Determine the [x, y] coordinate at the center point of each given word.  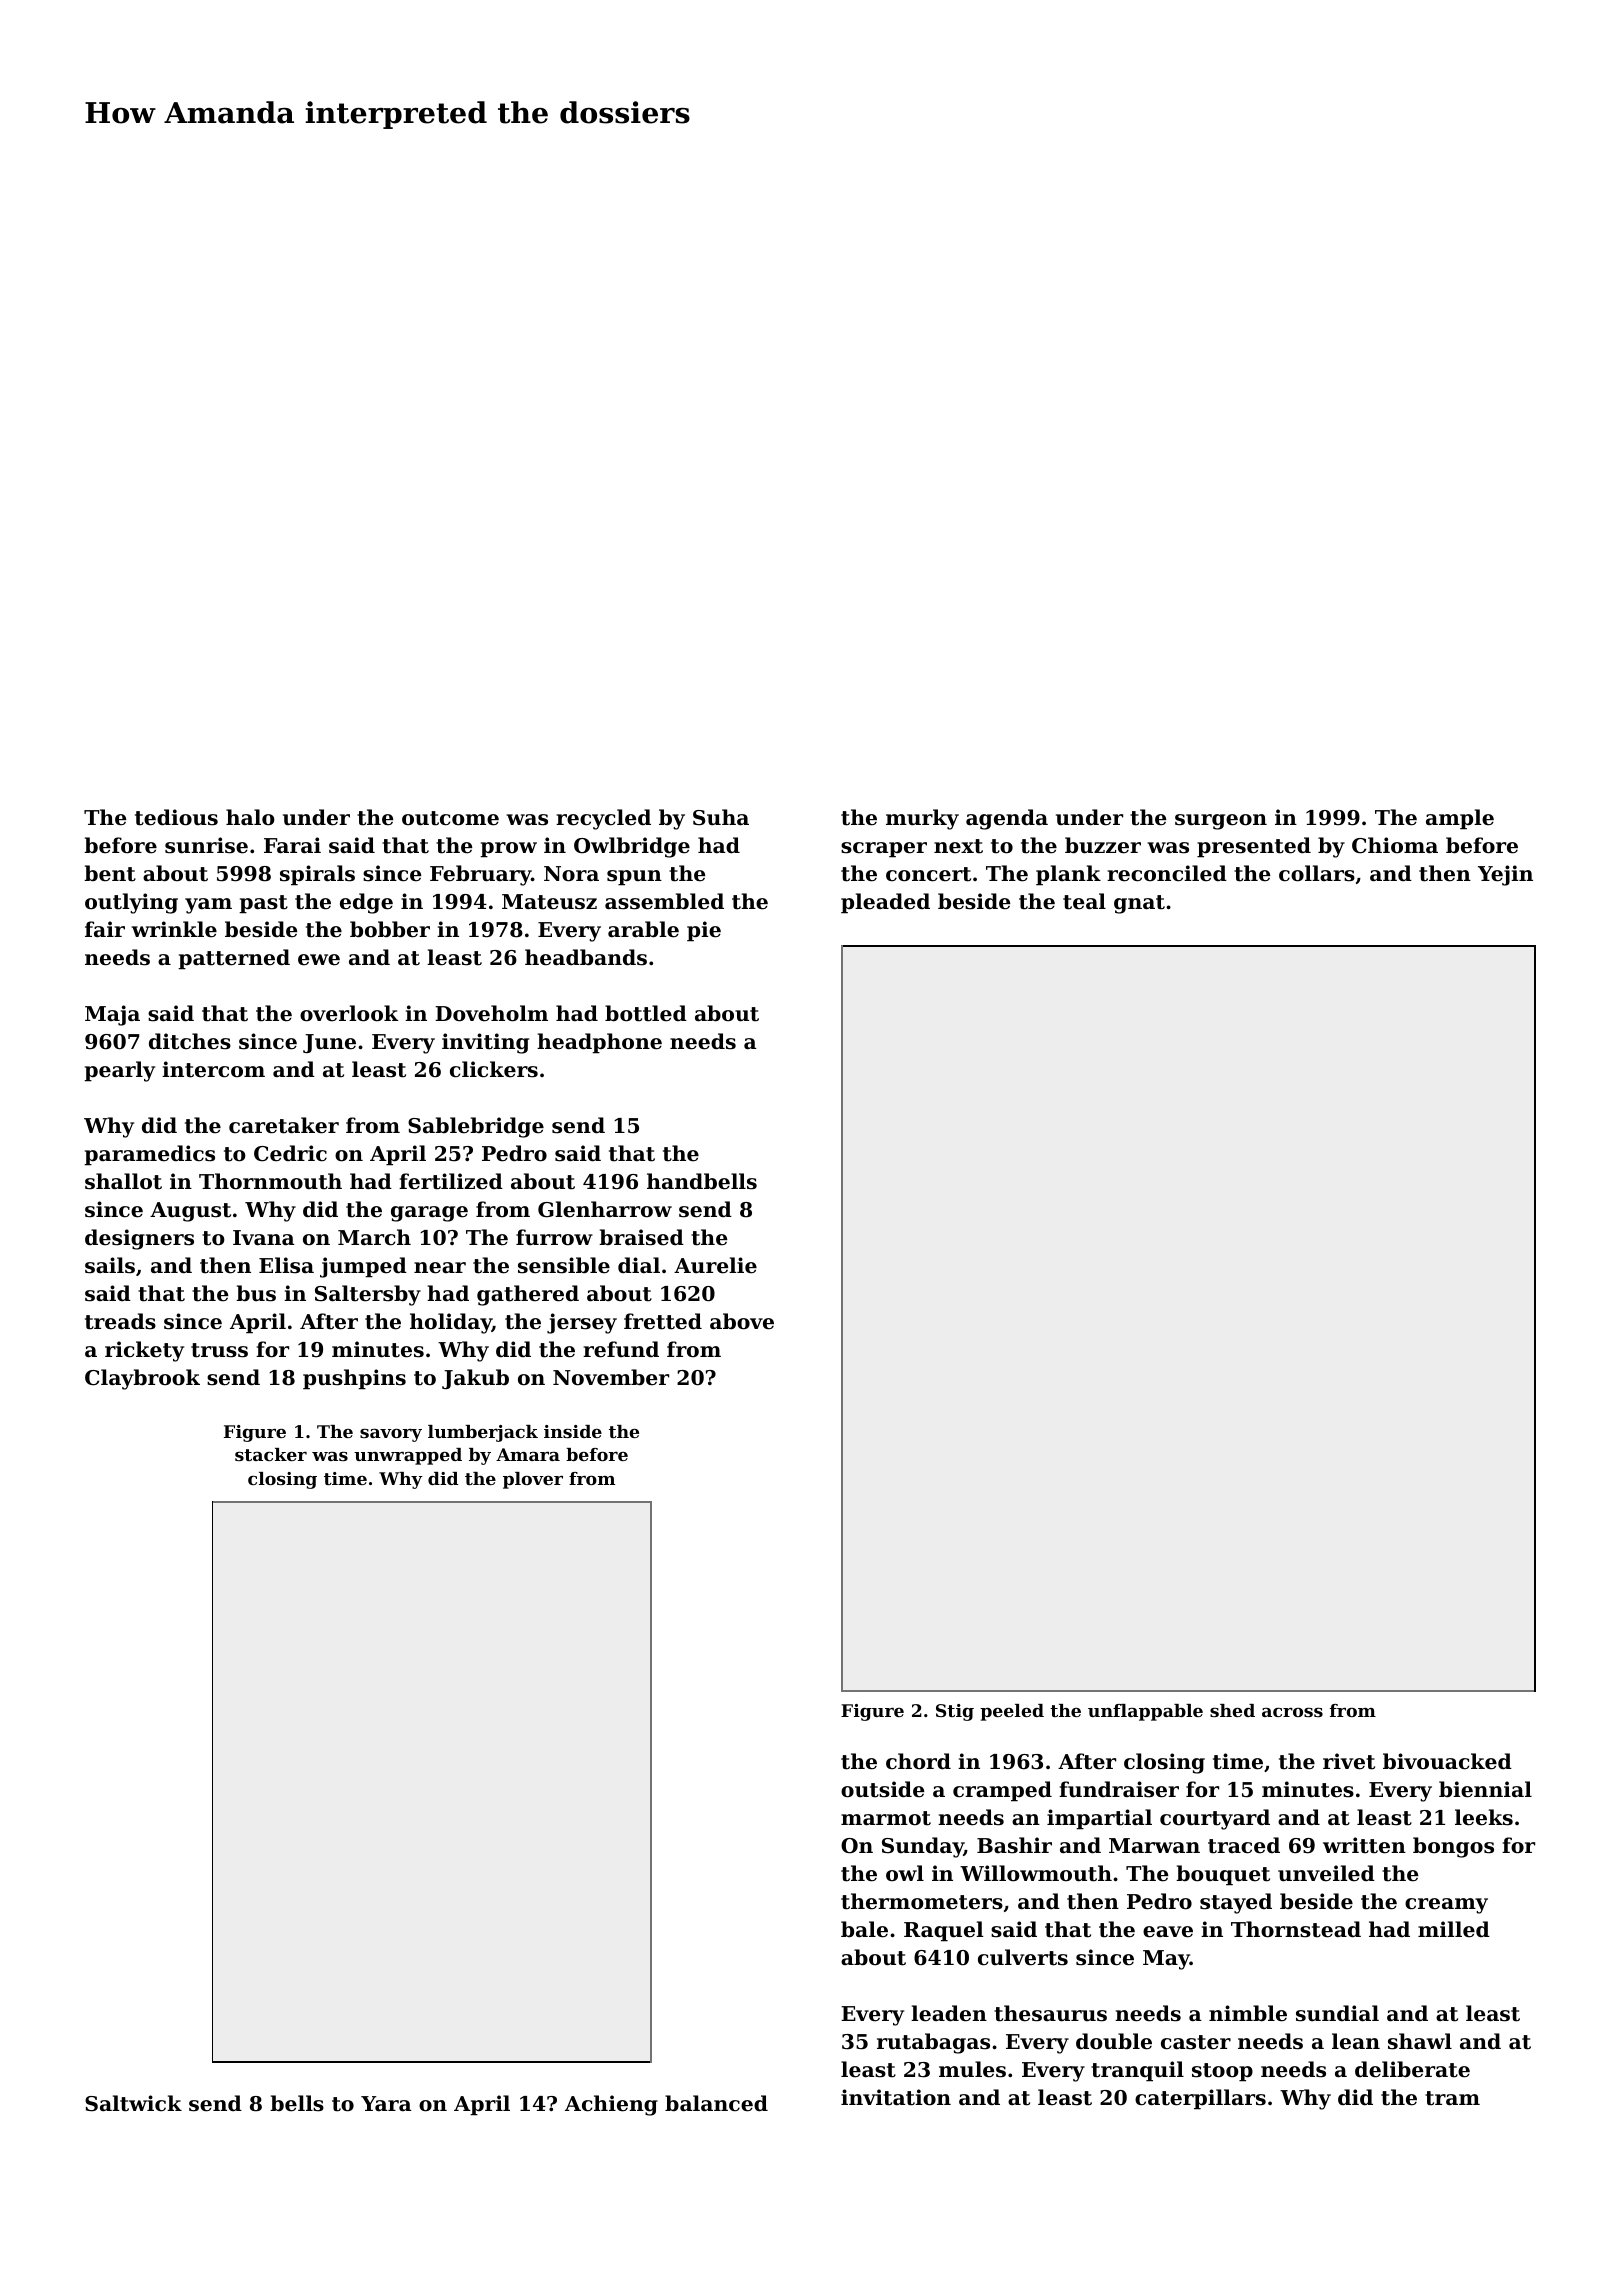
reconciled [1167, 873]
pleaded [885, 903]
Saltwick [133, 2103]
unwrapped [408, 1456]
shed [1232, 1710]
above [742, 1321]
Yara [386, 2103]
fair [105, 929]
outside [882, 1789]
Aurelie [715, 1265]
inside [573, 1431]
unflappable [1145, 1712]
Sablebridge [476, 1127]
